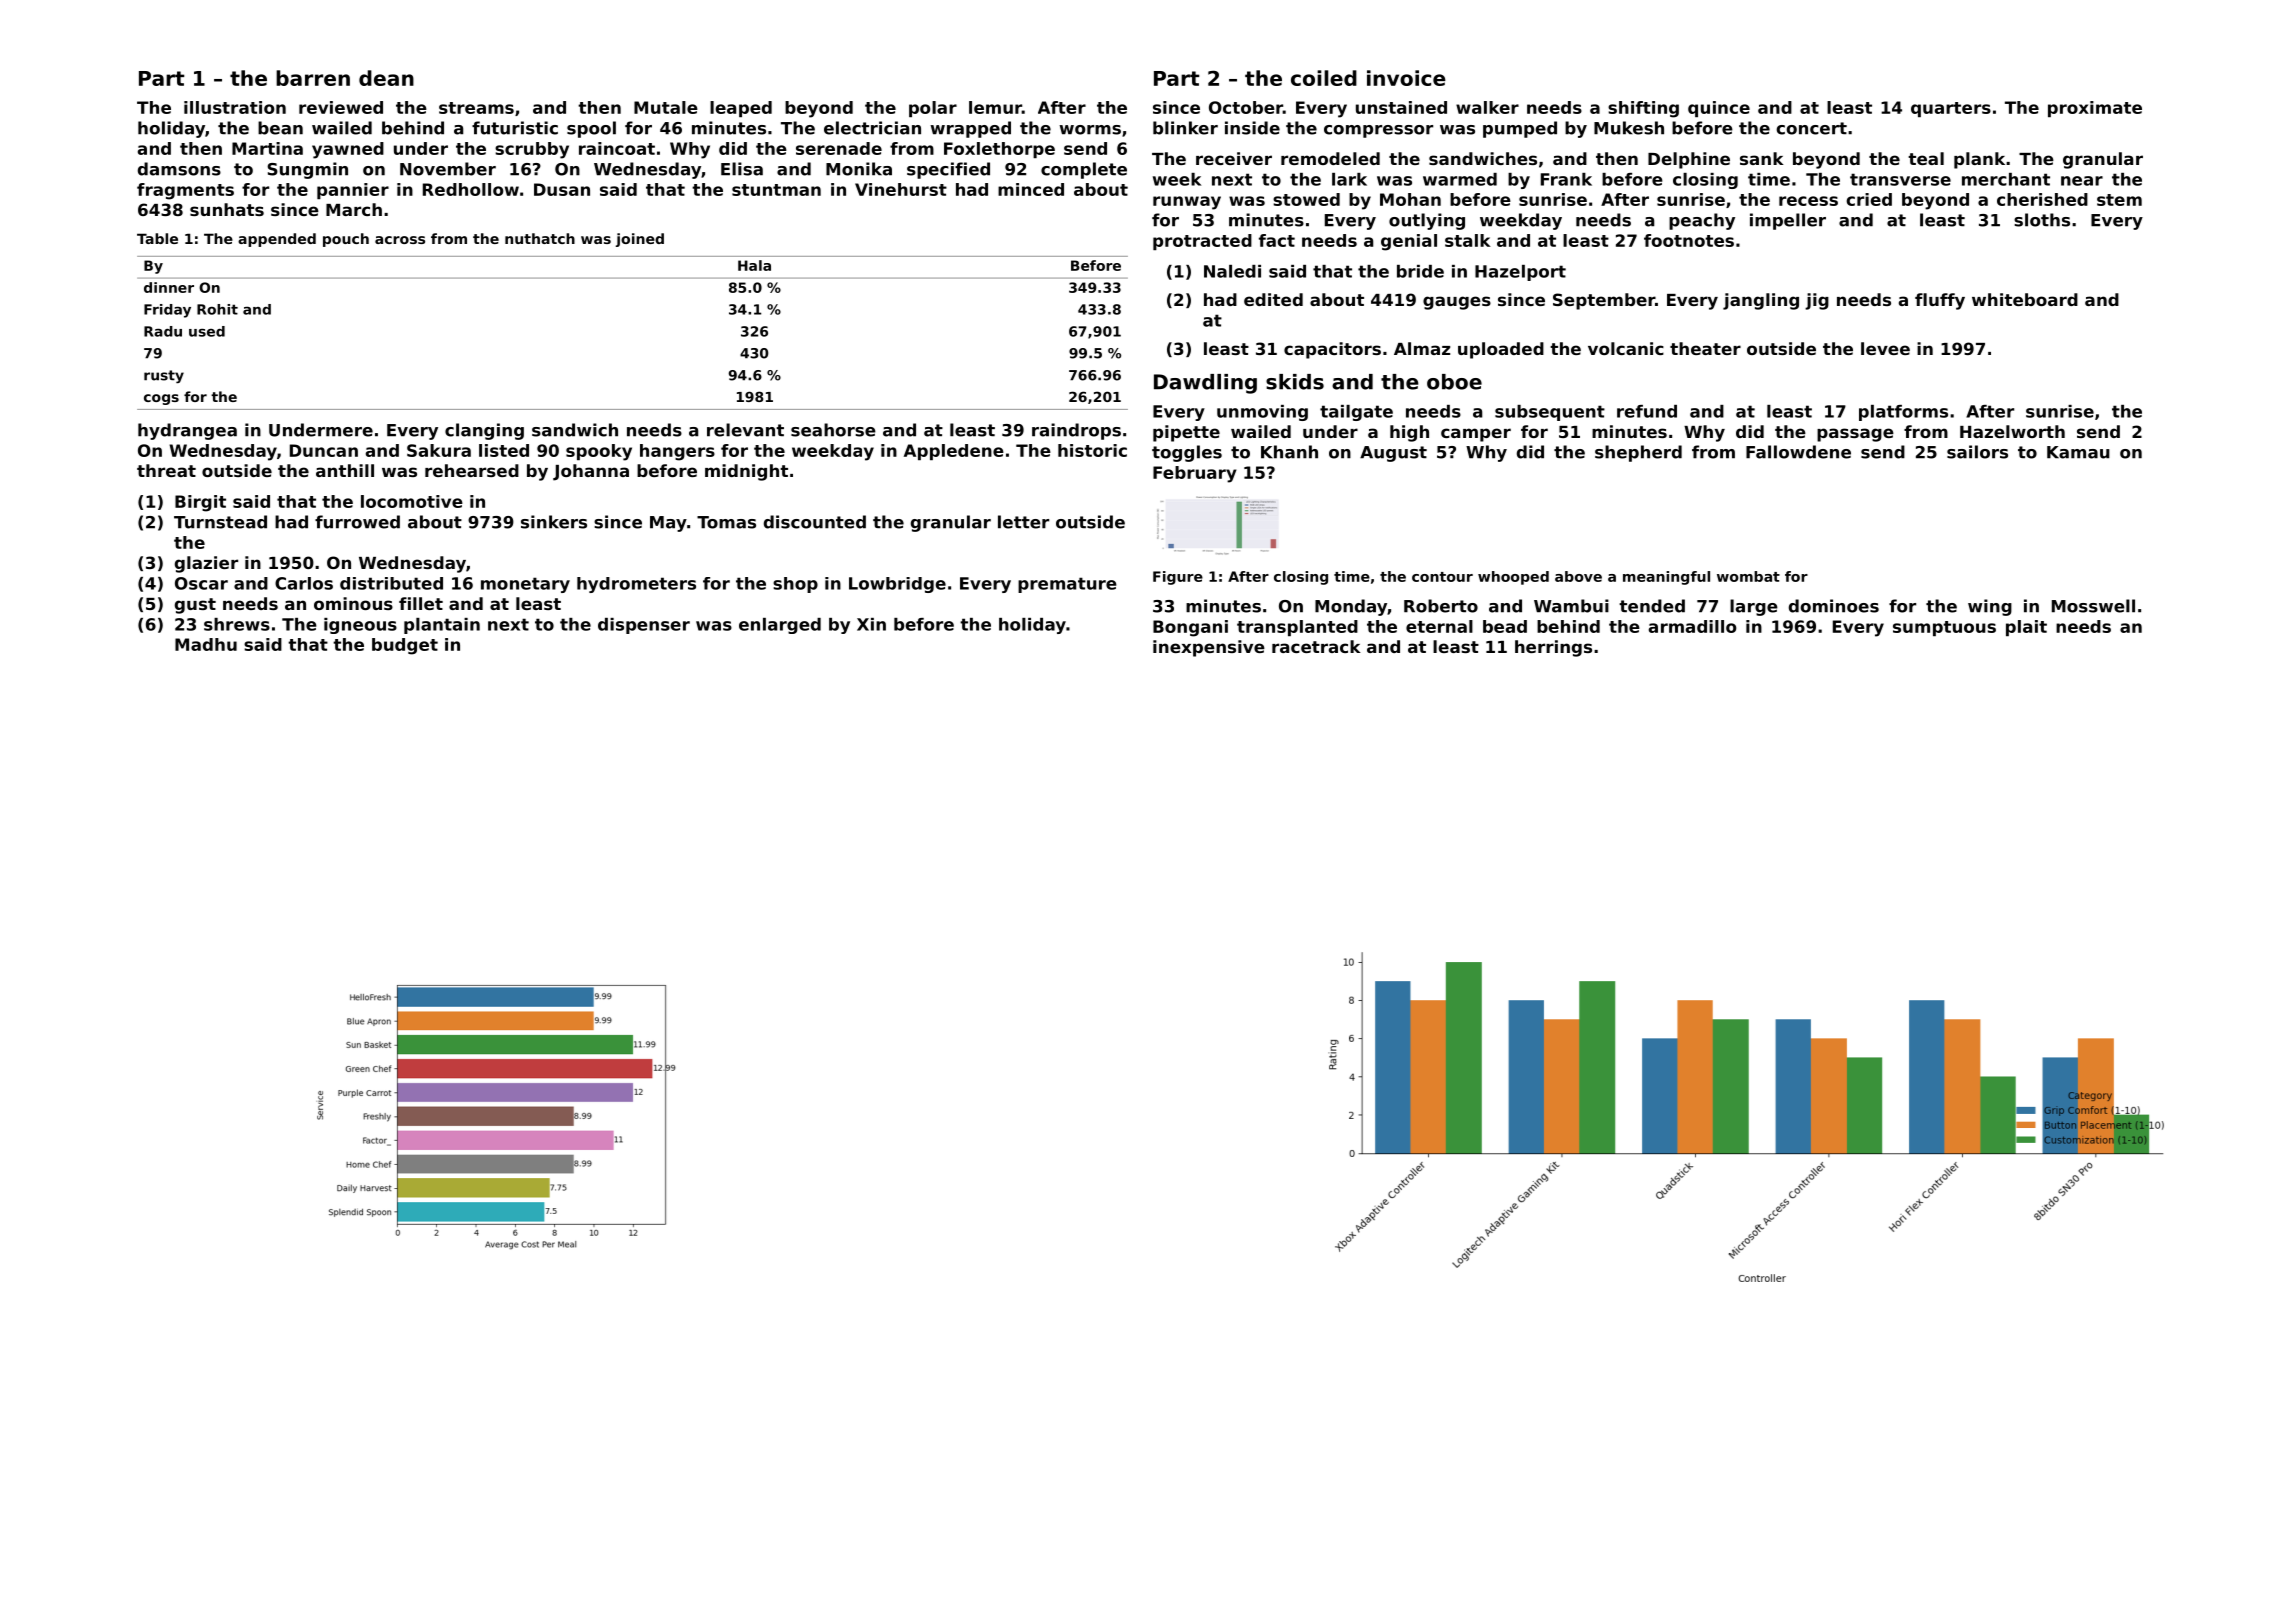 Image resolution: width=2280 pixels, height=1612 pixels. I want to click on Hala, so click(754, 265).
